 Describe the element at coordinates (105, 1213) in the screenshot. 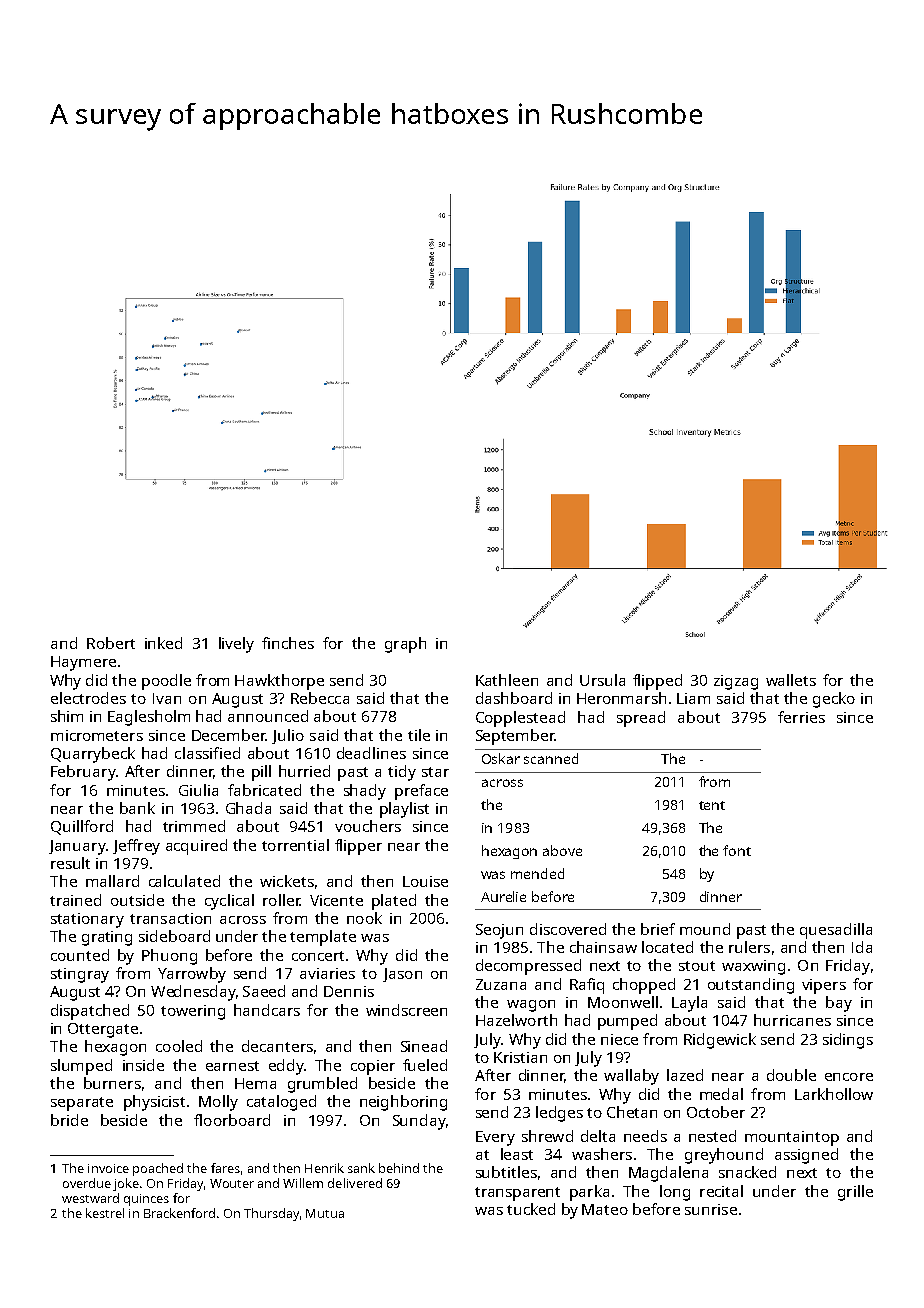

I see `kestrel` at that location.
